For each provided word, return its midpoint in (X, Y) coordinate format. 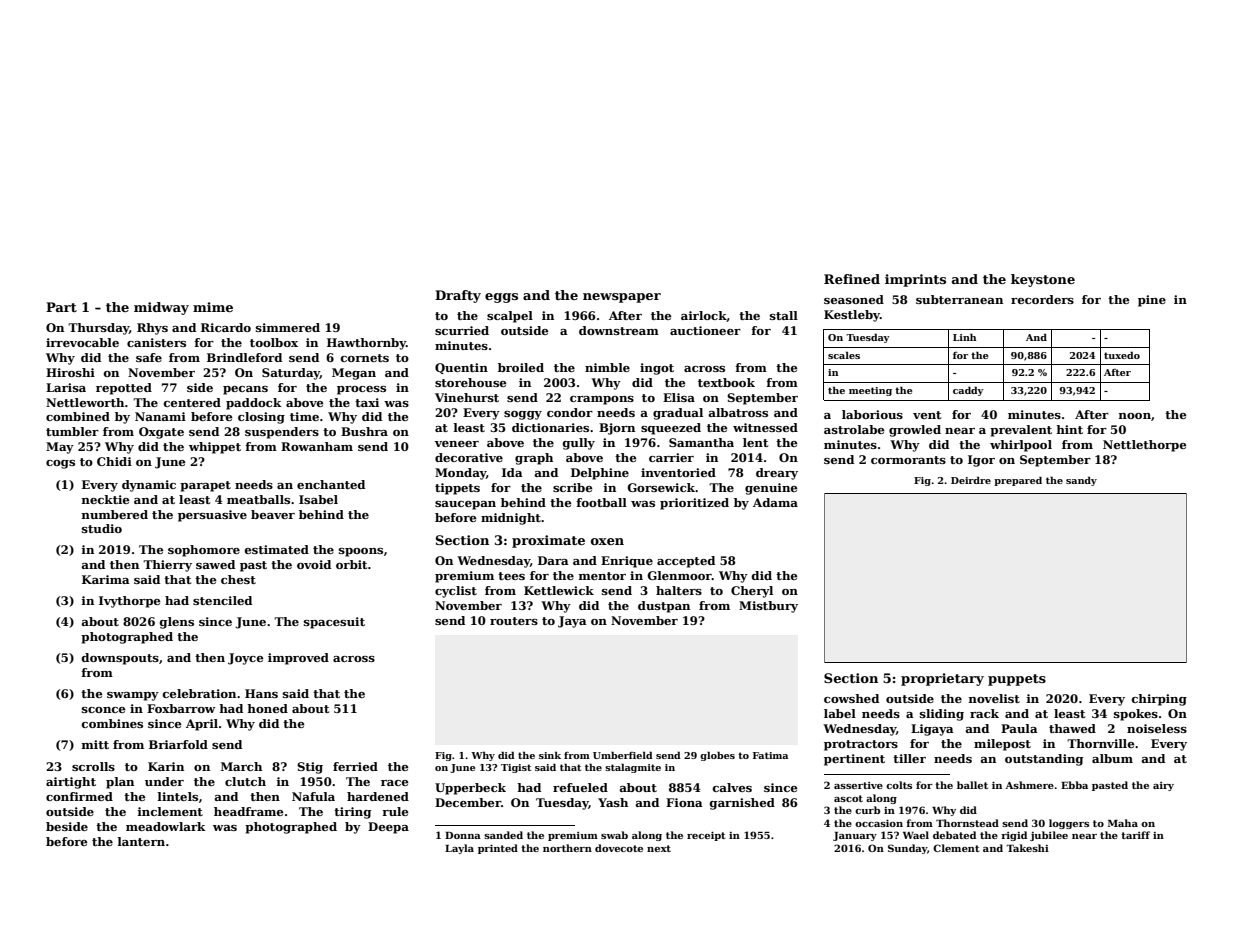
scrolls (93, 766)
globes (717, 756)
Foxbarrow (181, 708)
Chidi (114, 461)
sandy (1081, 481)
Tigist (516, 768)
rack (984, 713)
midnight (511, 519)
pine (1152, 301)
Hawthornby (366, 344)
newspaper (622, 298)
